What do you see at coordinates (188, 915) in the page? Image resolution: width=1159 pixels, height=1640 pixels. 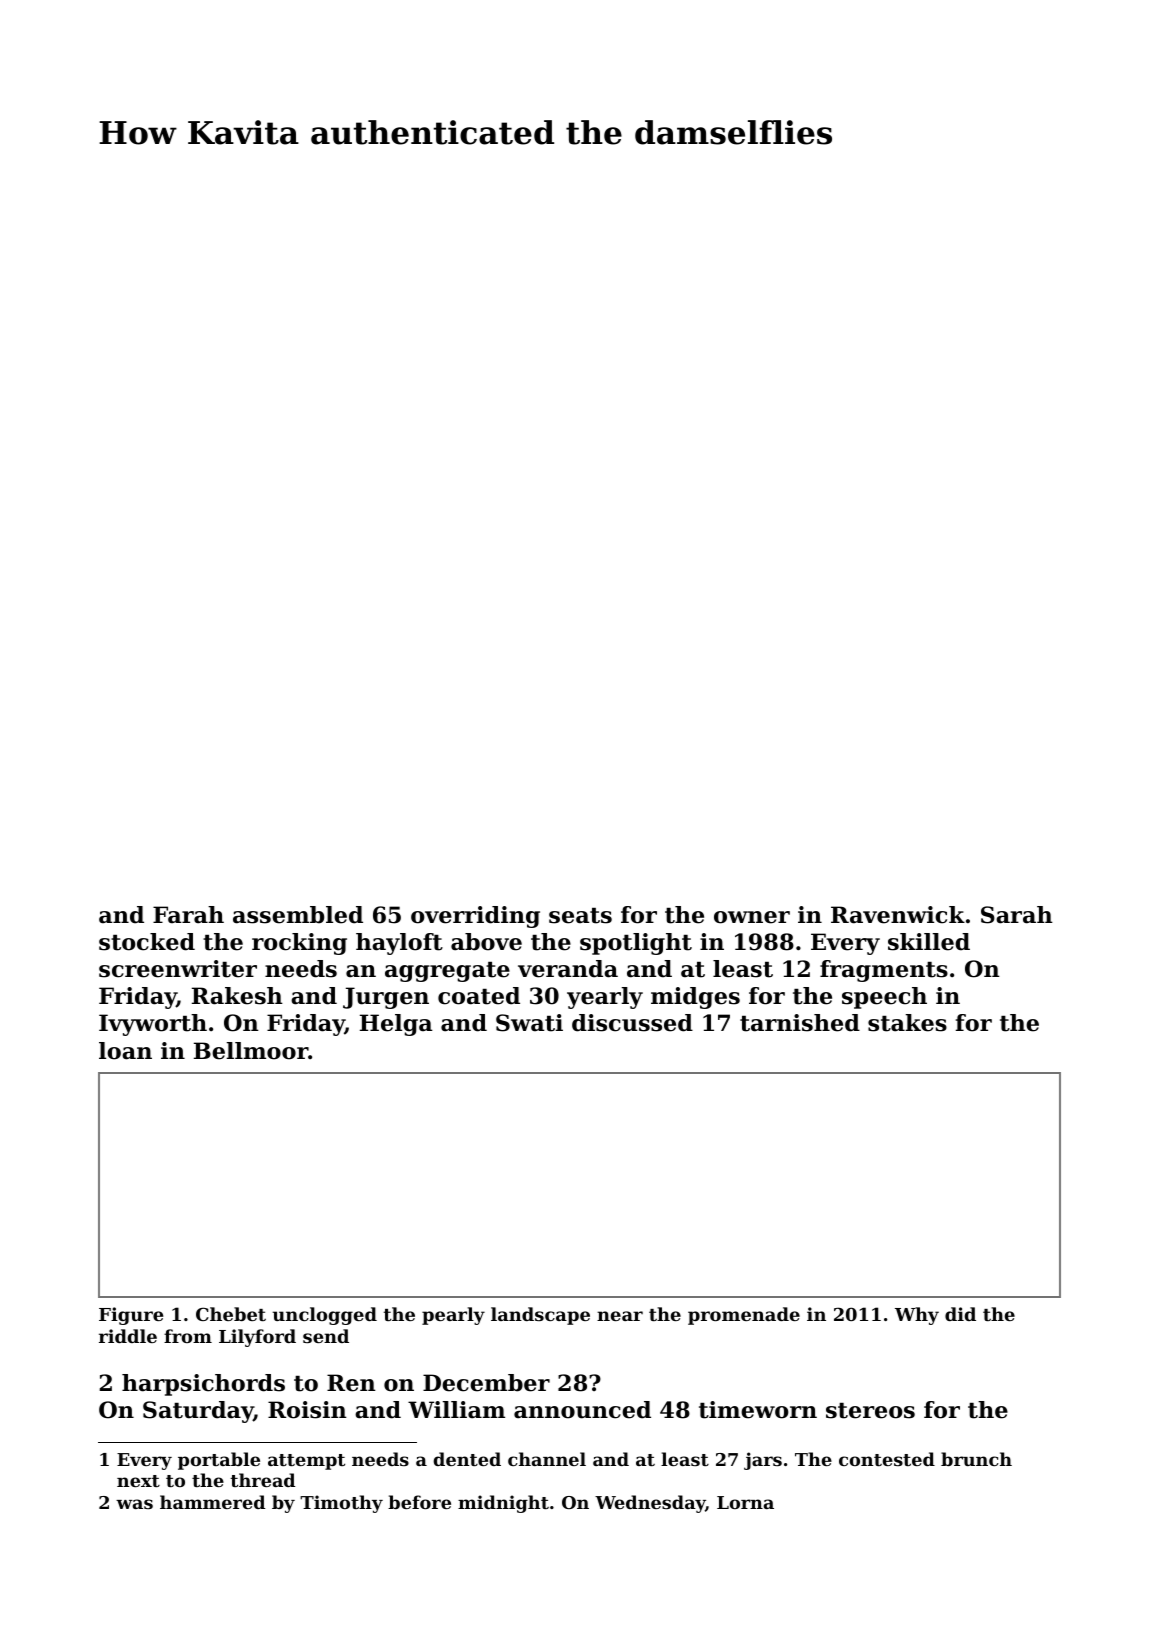 I see `Farah` at bounding box center [188, 915].
